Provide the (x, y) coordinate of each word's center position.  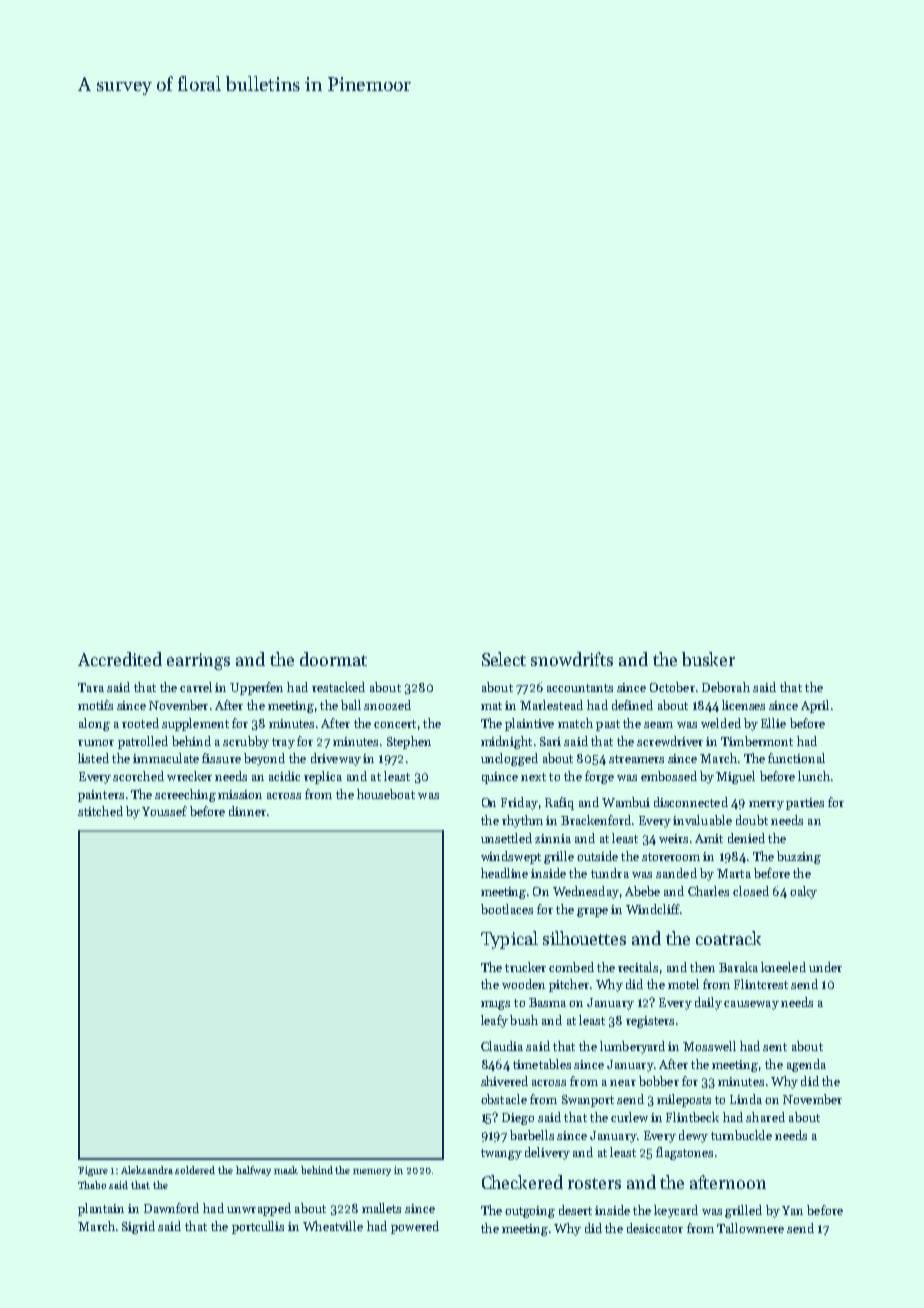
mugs (495, 1005)
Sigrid (138, 1227)
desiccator (655, 1228)
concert (395, 724)
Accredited (120, 659)
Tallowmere (750, 1228)
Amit (709, 838)
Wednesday (586, 892)
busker (708, 659)
